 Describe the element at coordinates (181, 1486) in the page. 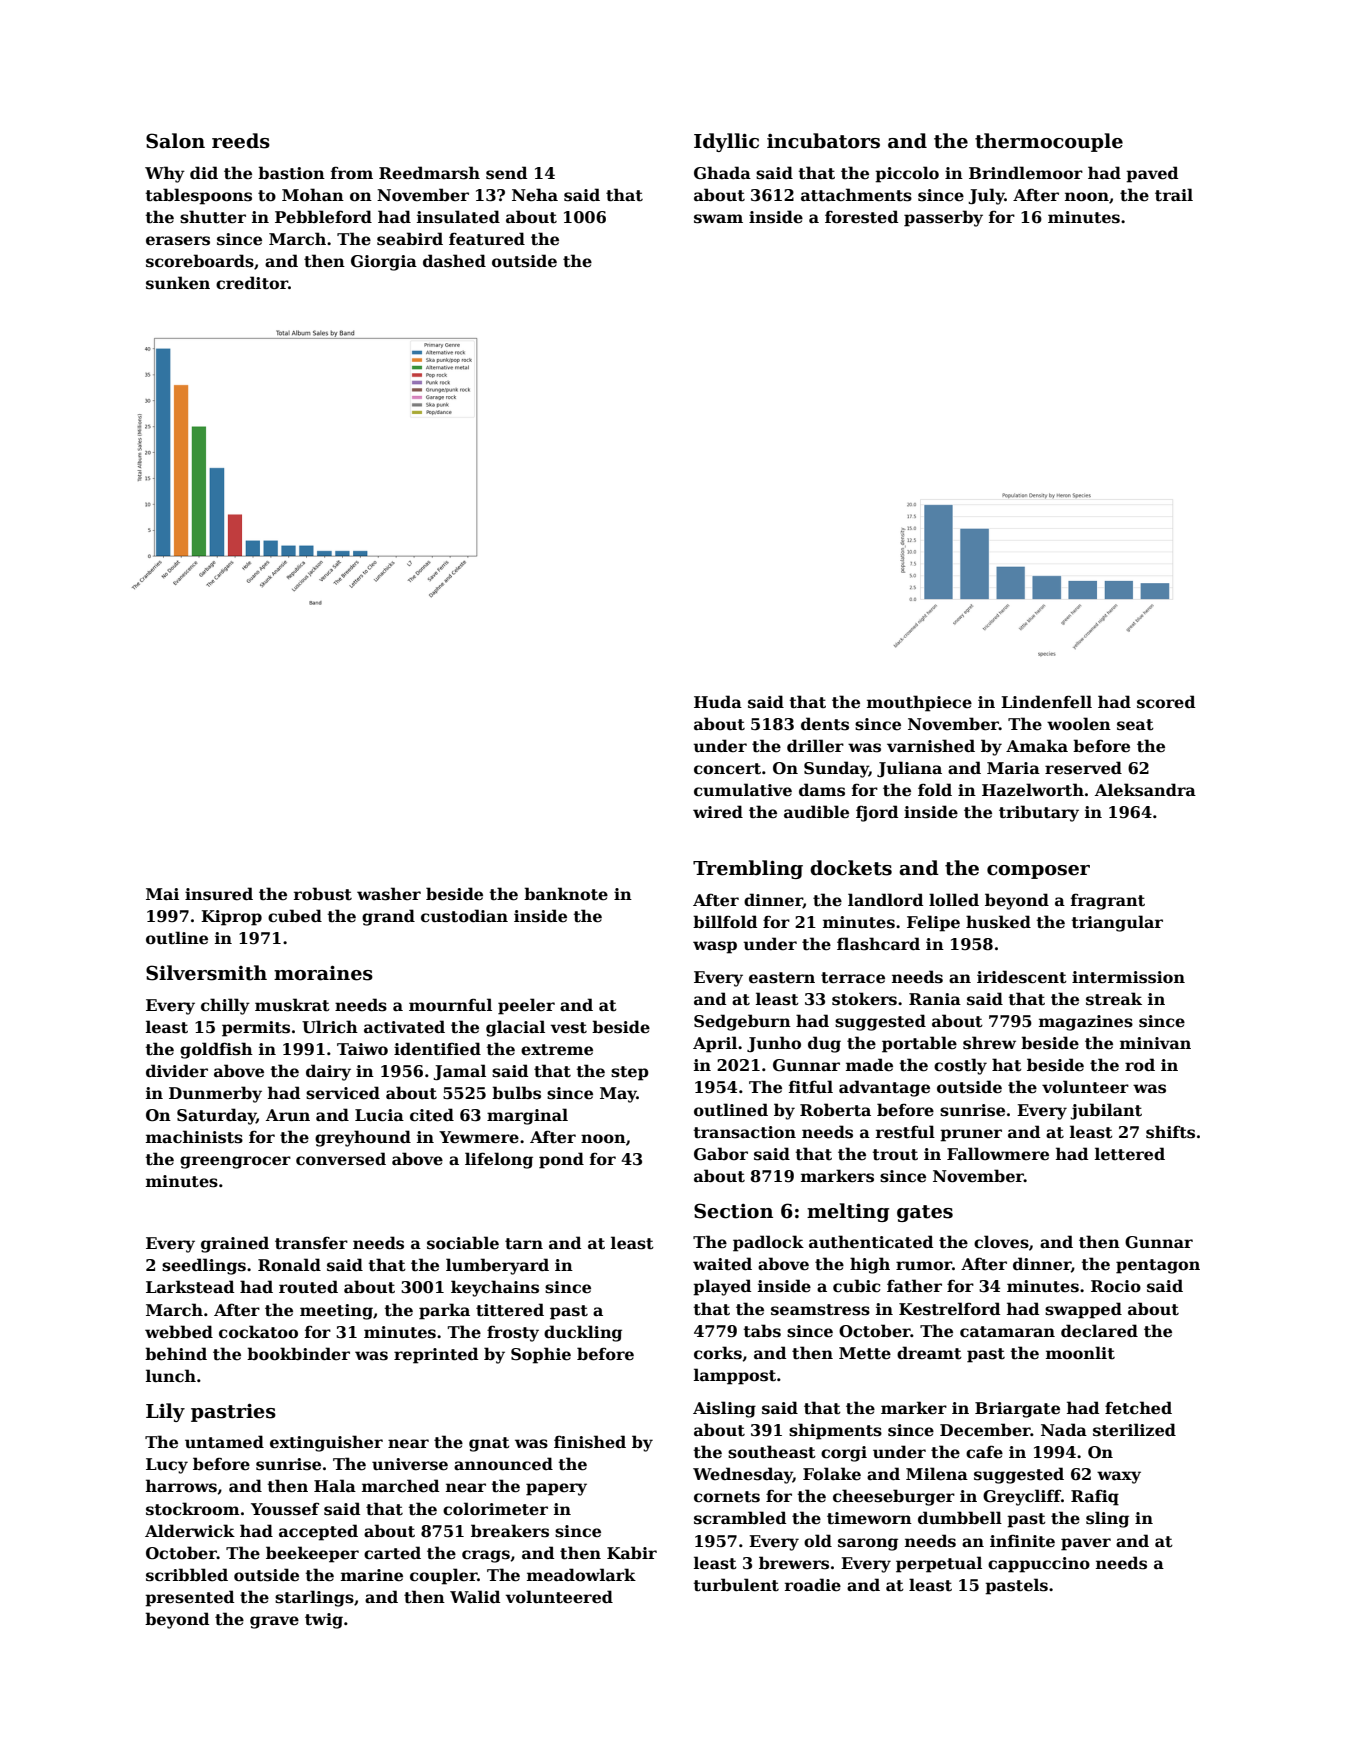

I see `harrows` at that location.
